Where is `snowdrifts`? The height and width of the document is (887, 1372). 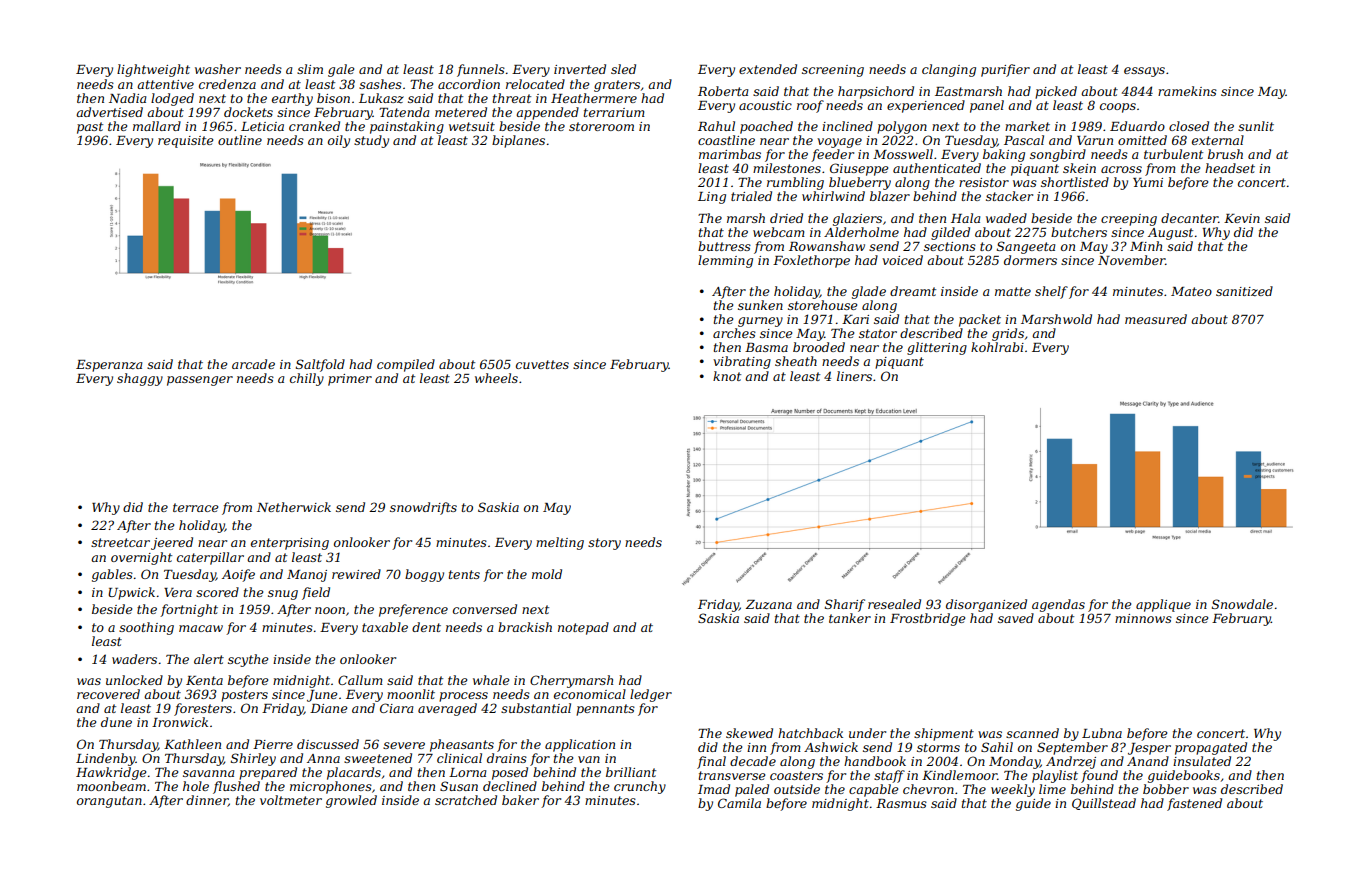 snowdrifts is located at coordinates (423, 508).
